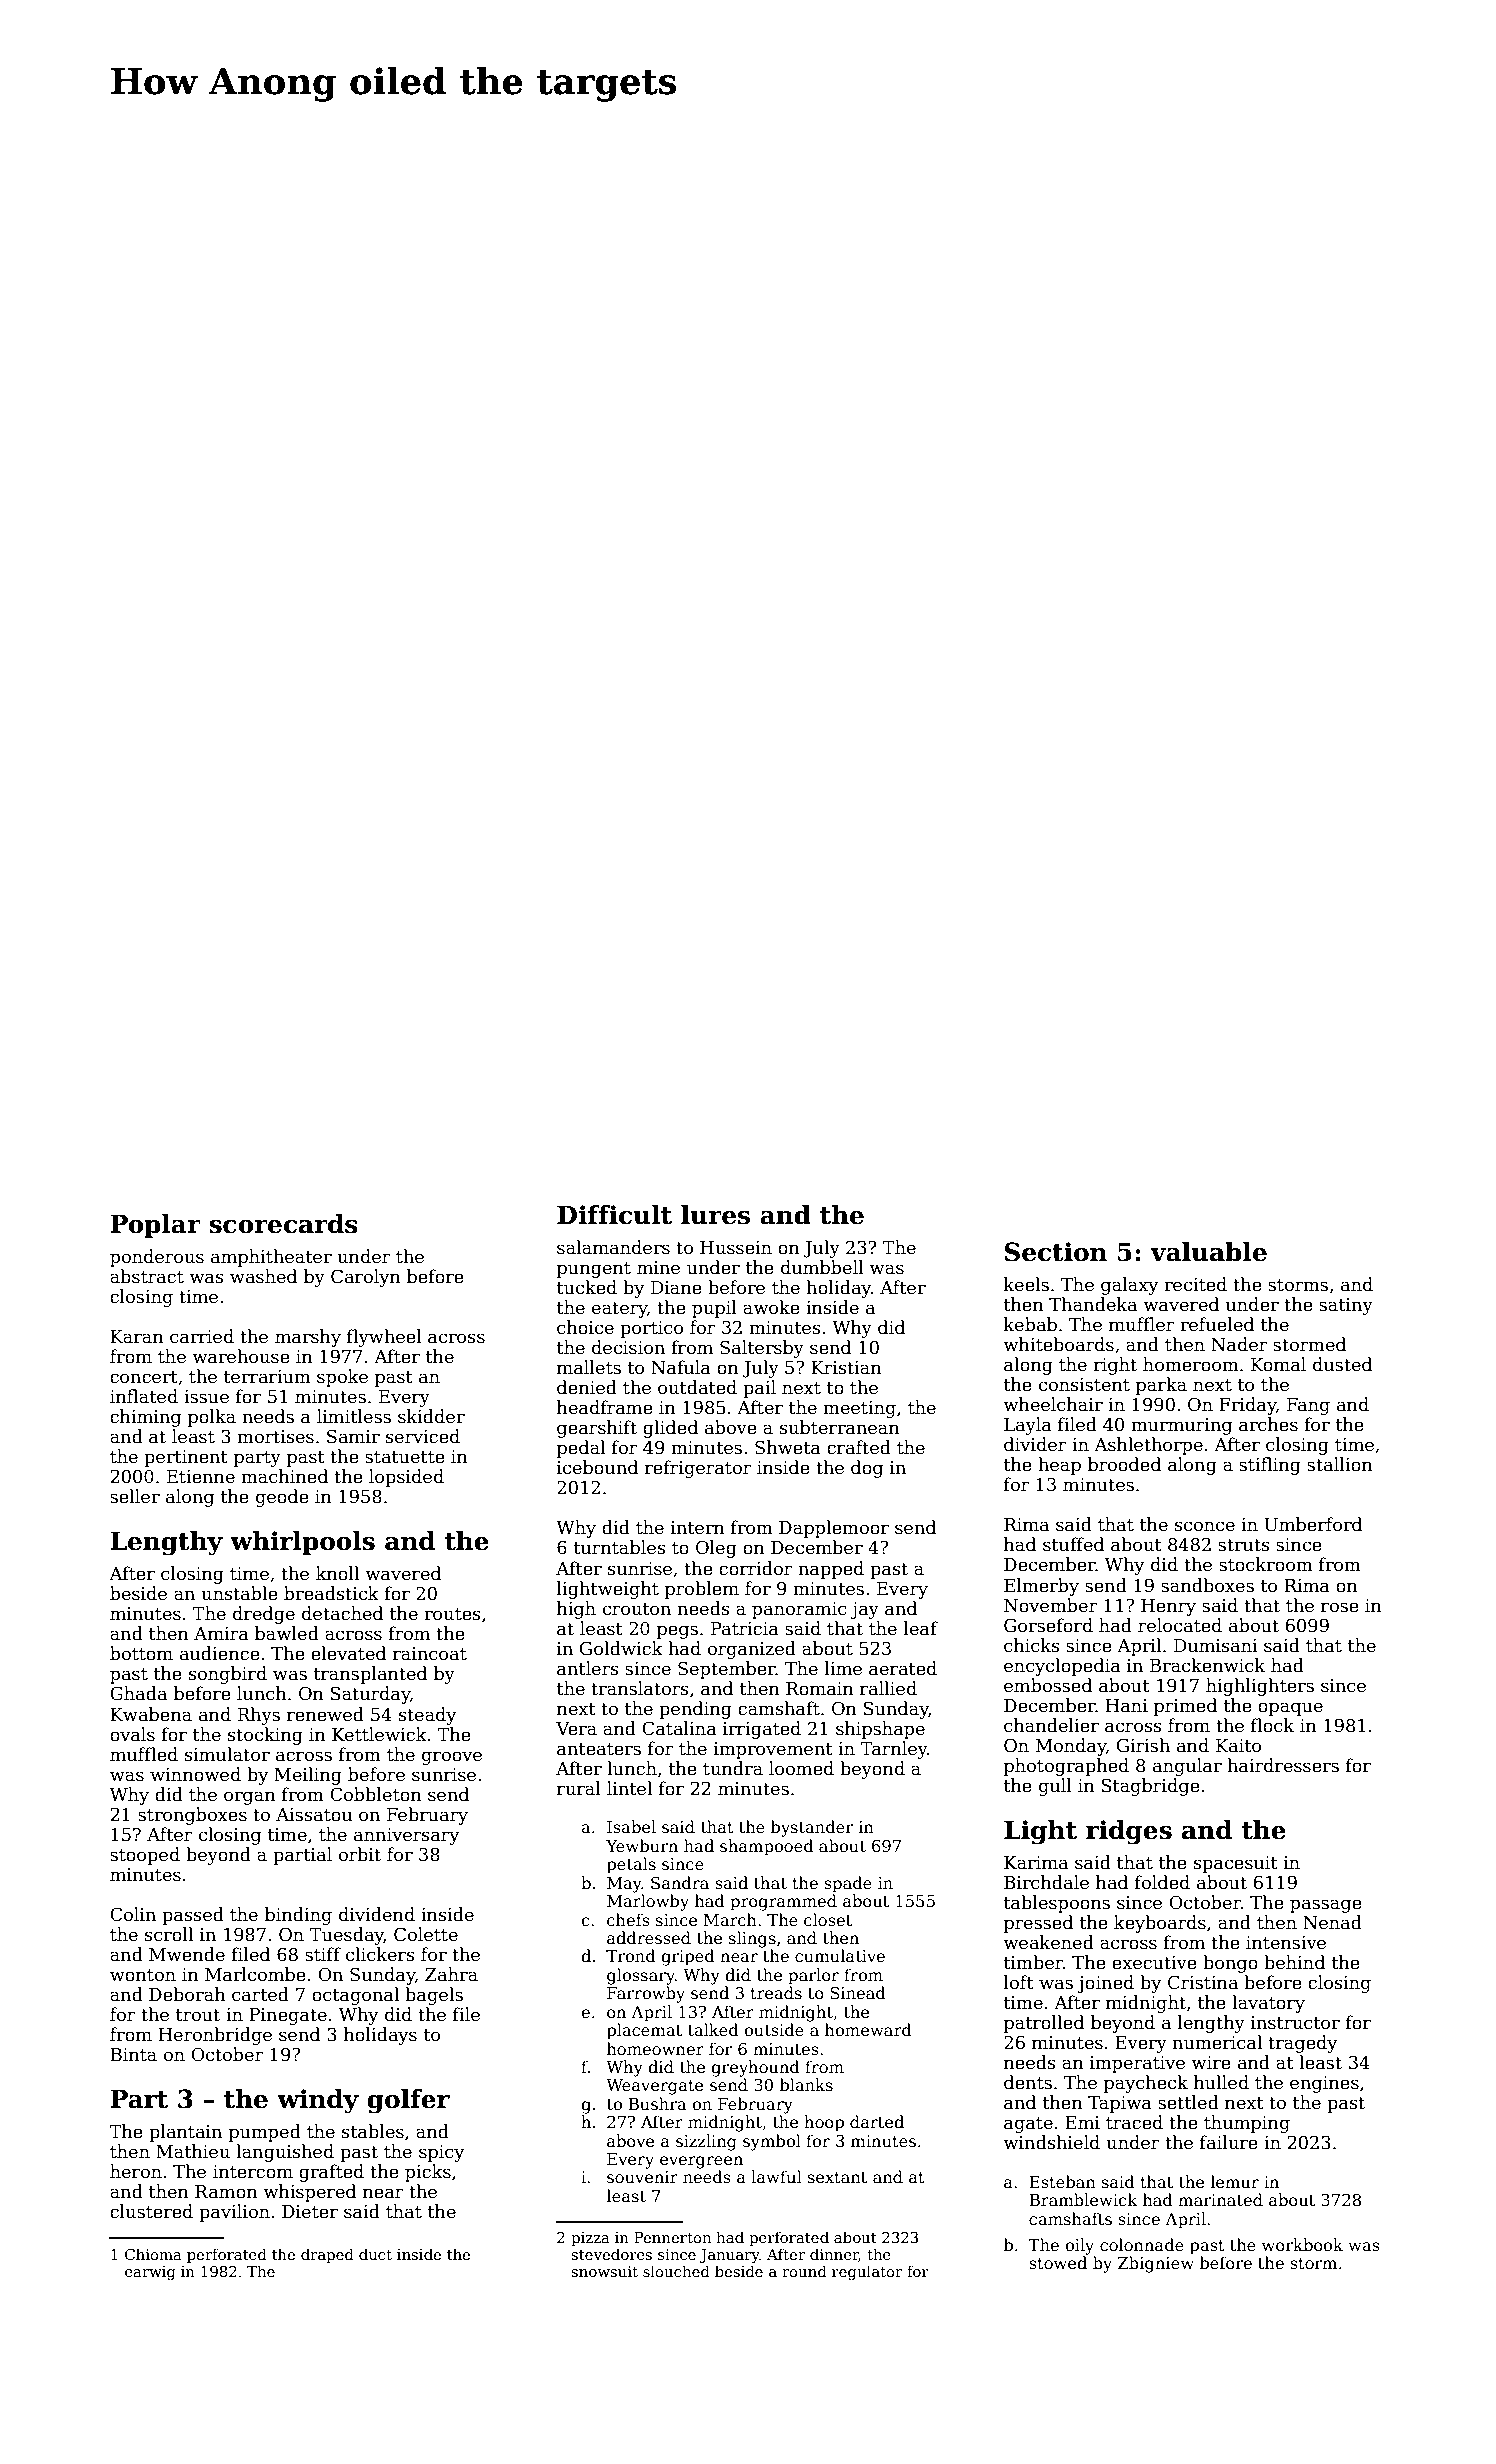 This screenshot has width=1496, height=2464. I want to click on pressed, so click(1038, 1924).
